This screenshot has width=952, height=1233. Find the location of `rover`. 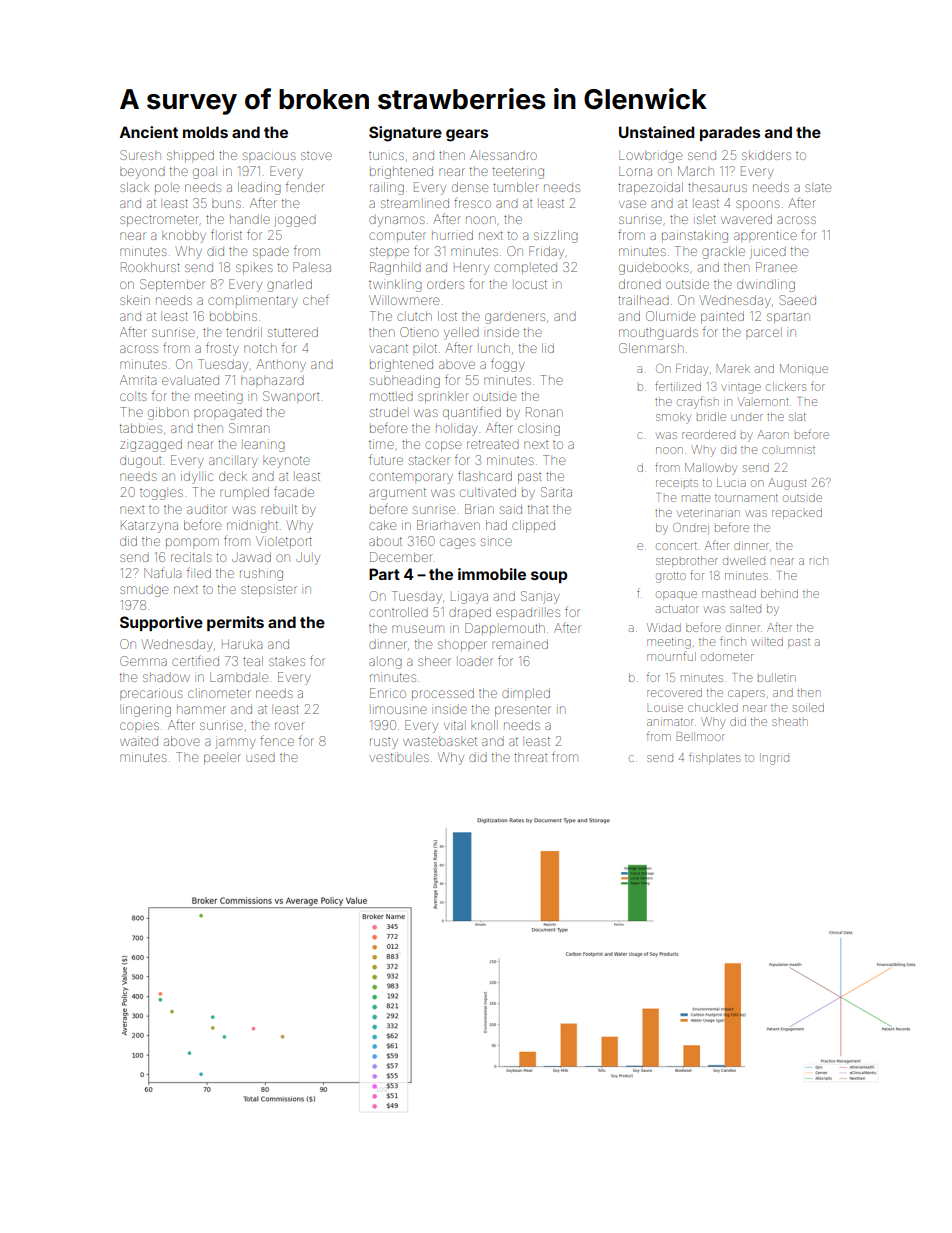

rover is located at coordinates (289, 726).
